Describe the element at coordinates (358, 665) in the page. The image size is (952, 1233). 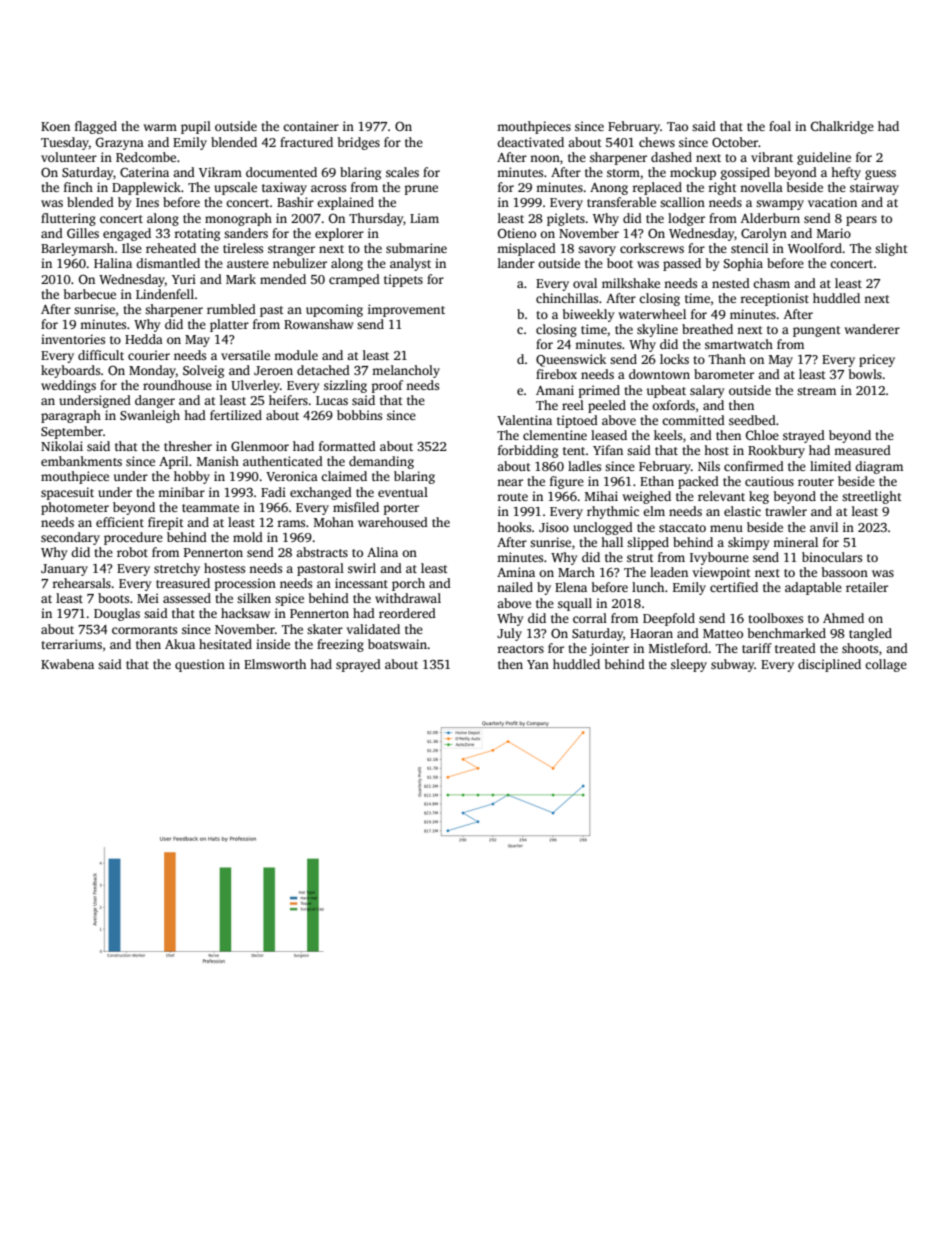
I see `sprayed` at that location.
